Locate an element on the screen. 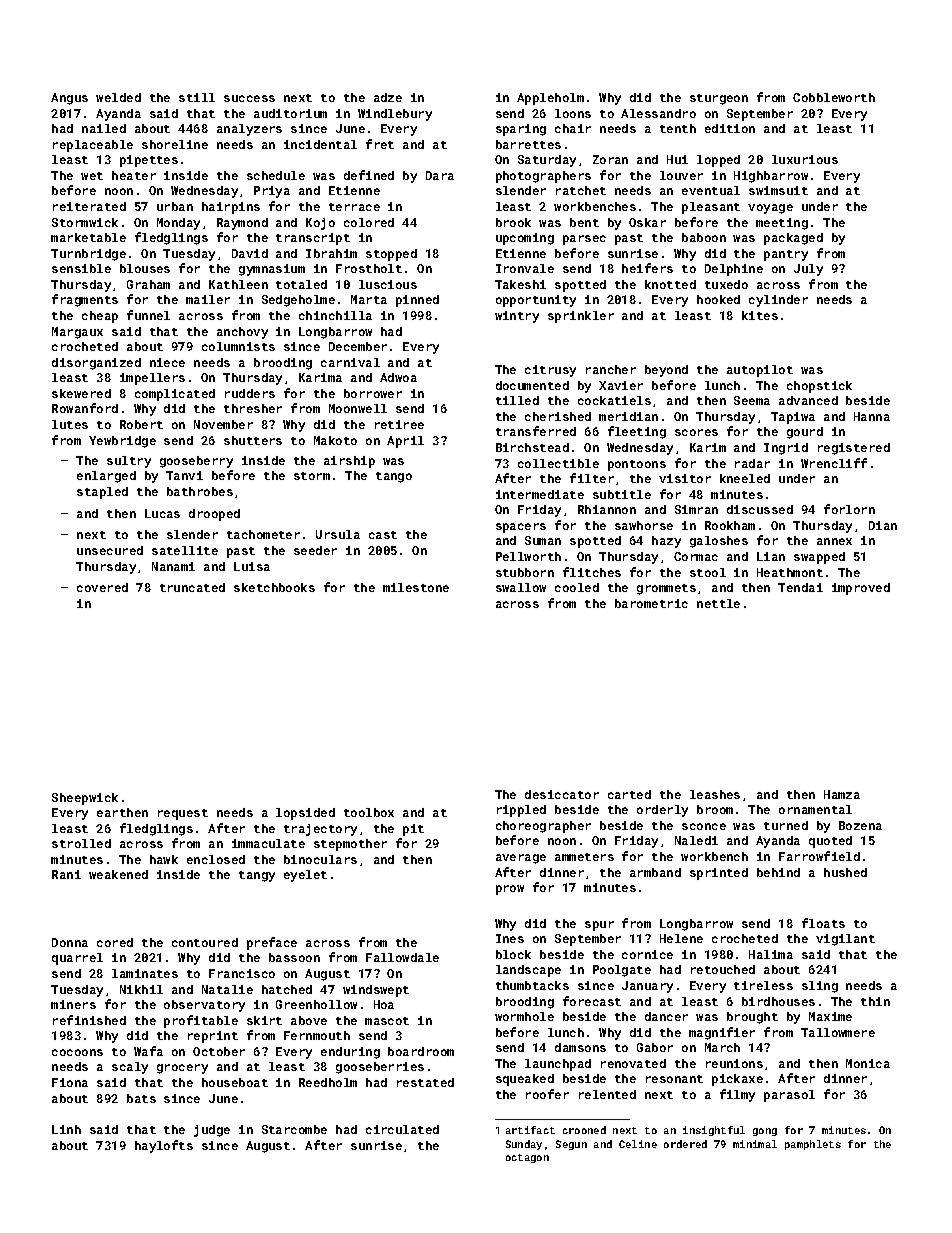 The image size is (952, 1233). fleeting is located at coordinates (637, 432).
